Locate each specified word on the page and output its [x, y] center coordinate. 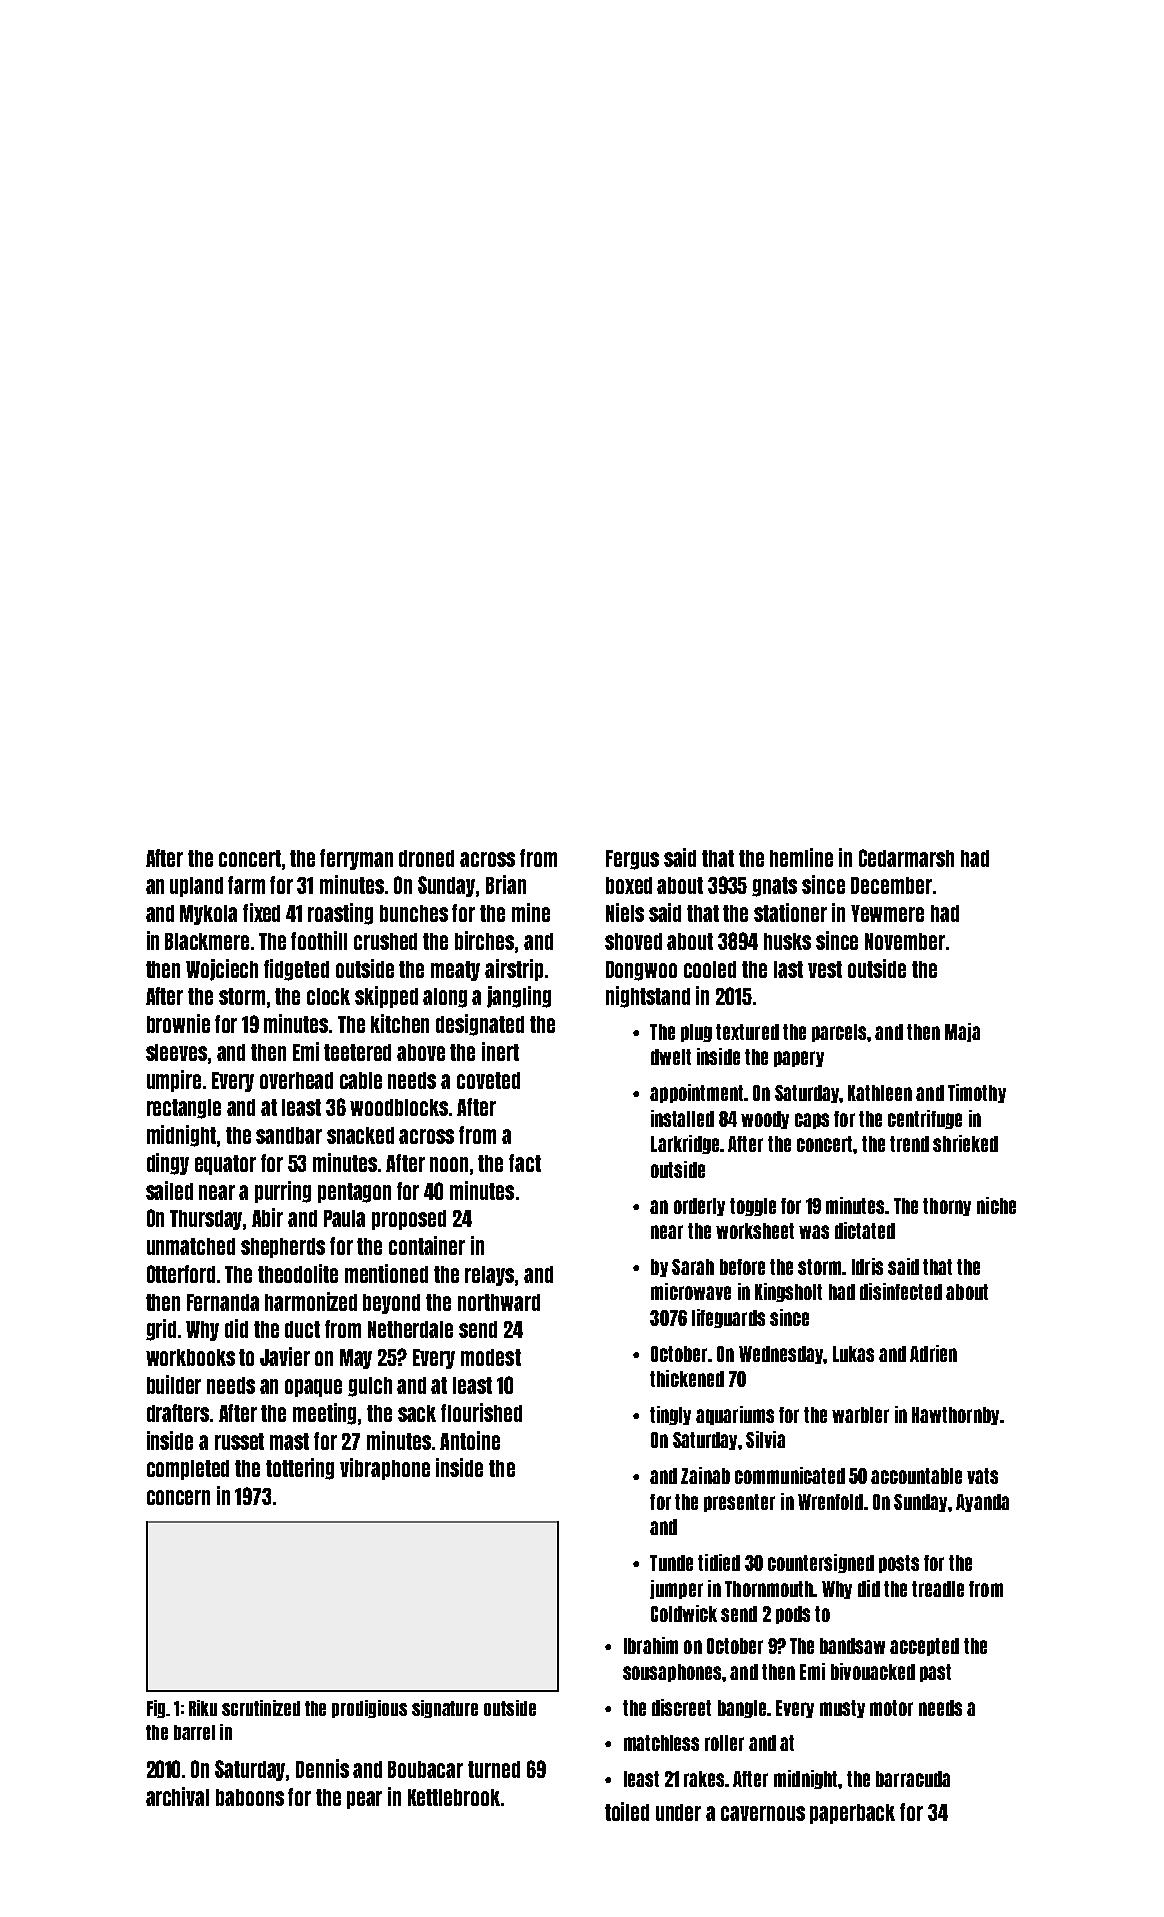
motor [891, 1708]
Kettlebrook [454, 1797]
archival [177, 1796]
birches [485, 942]
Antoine [470, 1440]
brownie [178, 1023]
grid [161, 1330]
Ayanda [982, 1503]
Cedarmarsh [906, 858]
